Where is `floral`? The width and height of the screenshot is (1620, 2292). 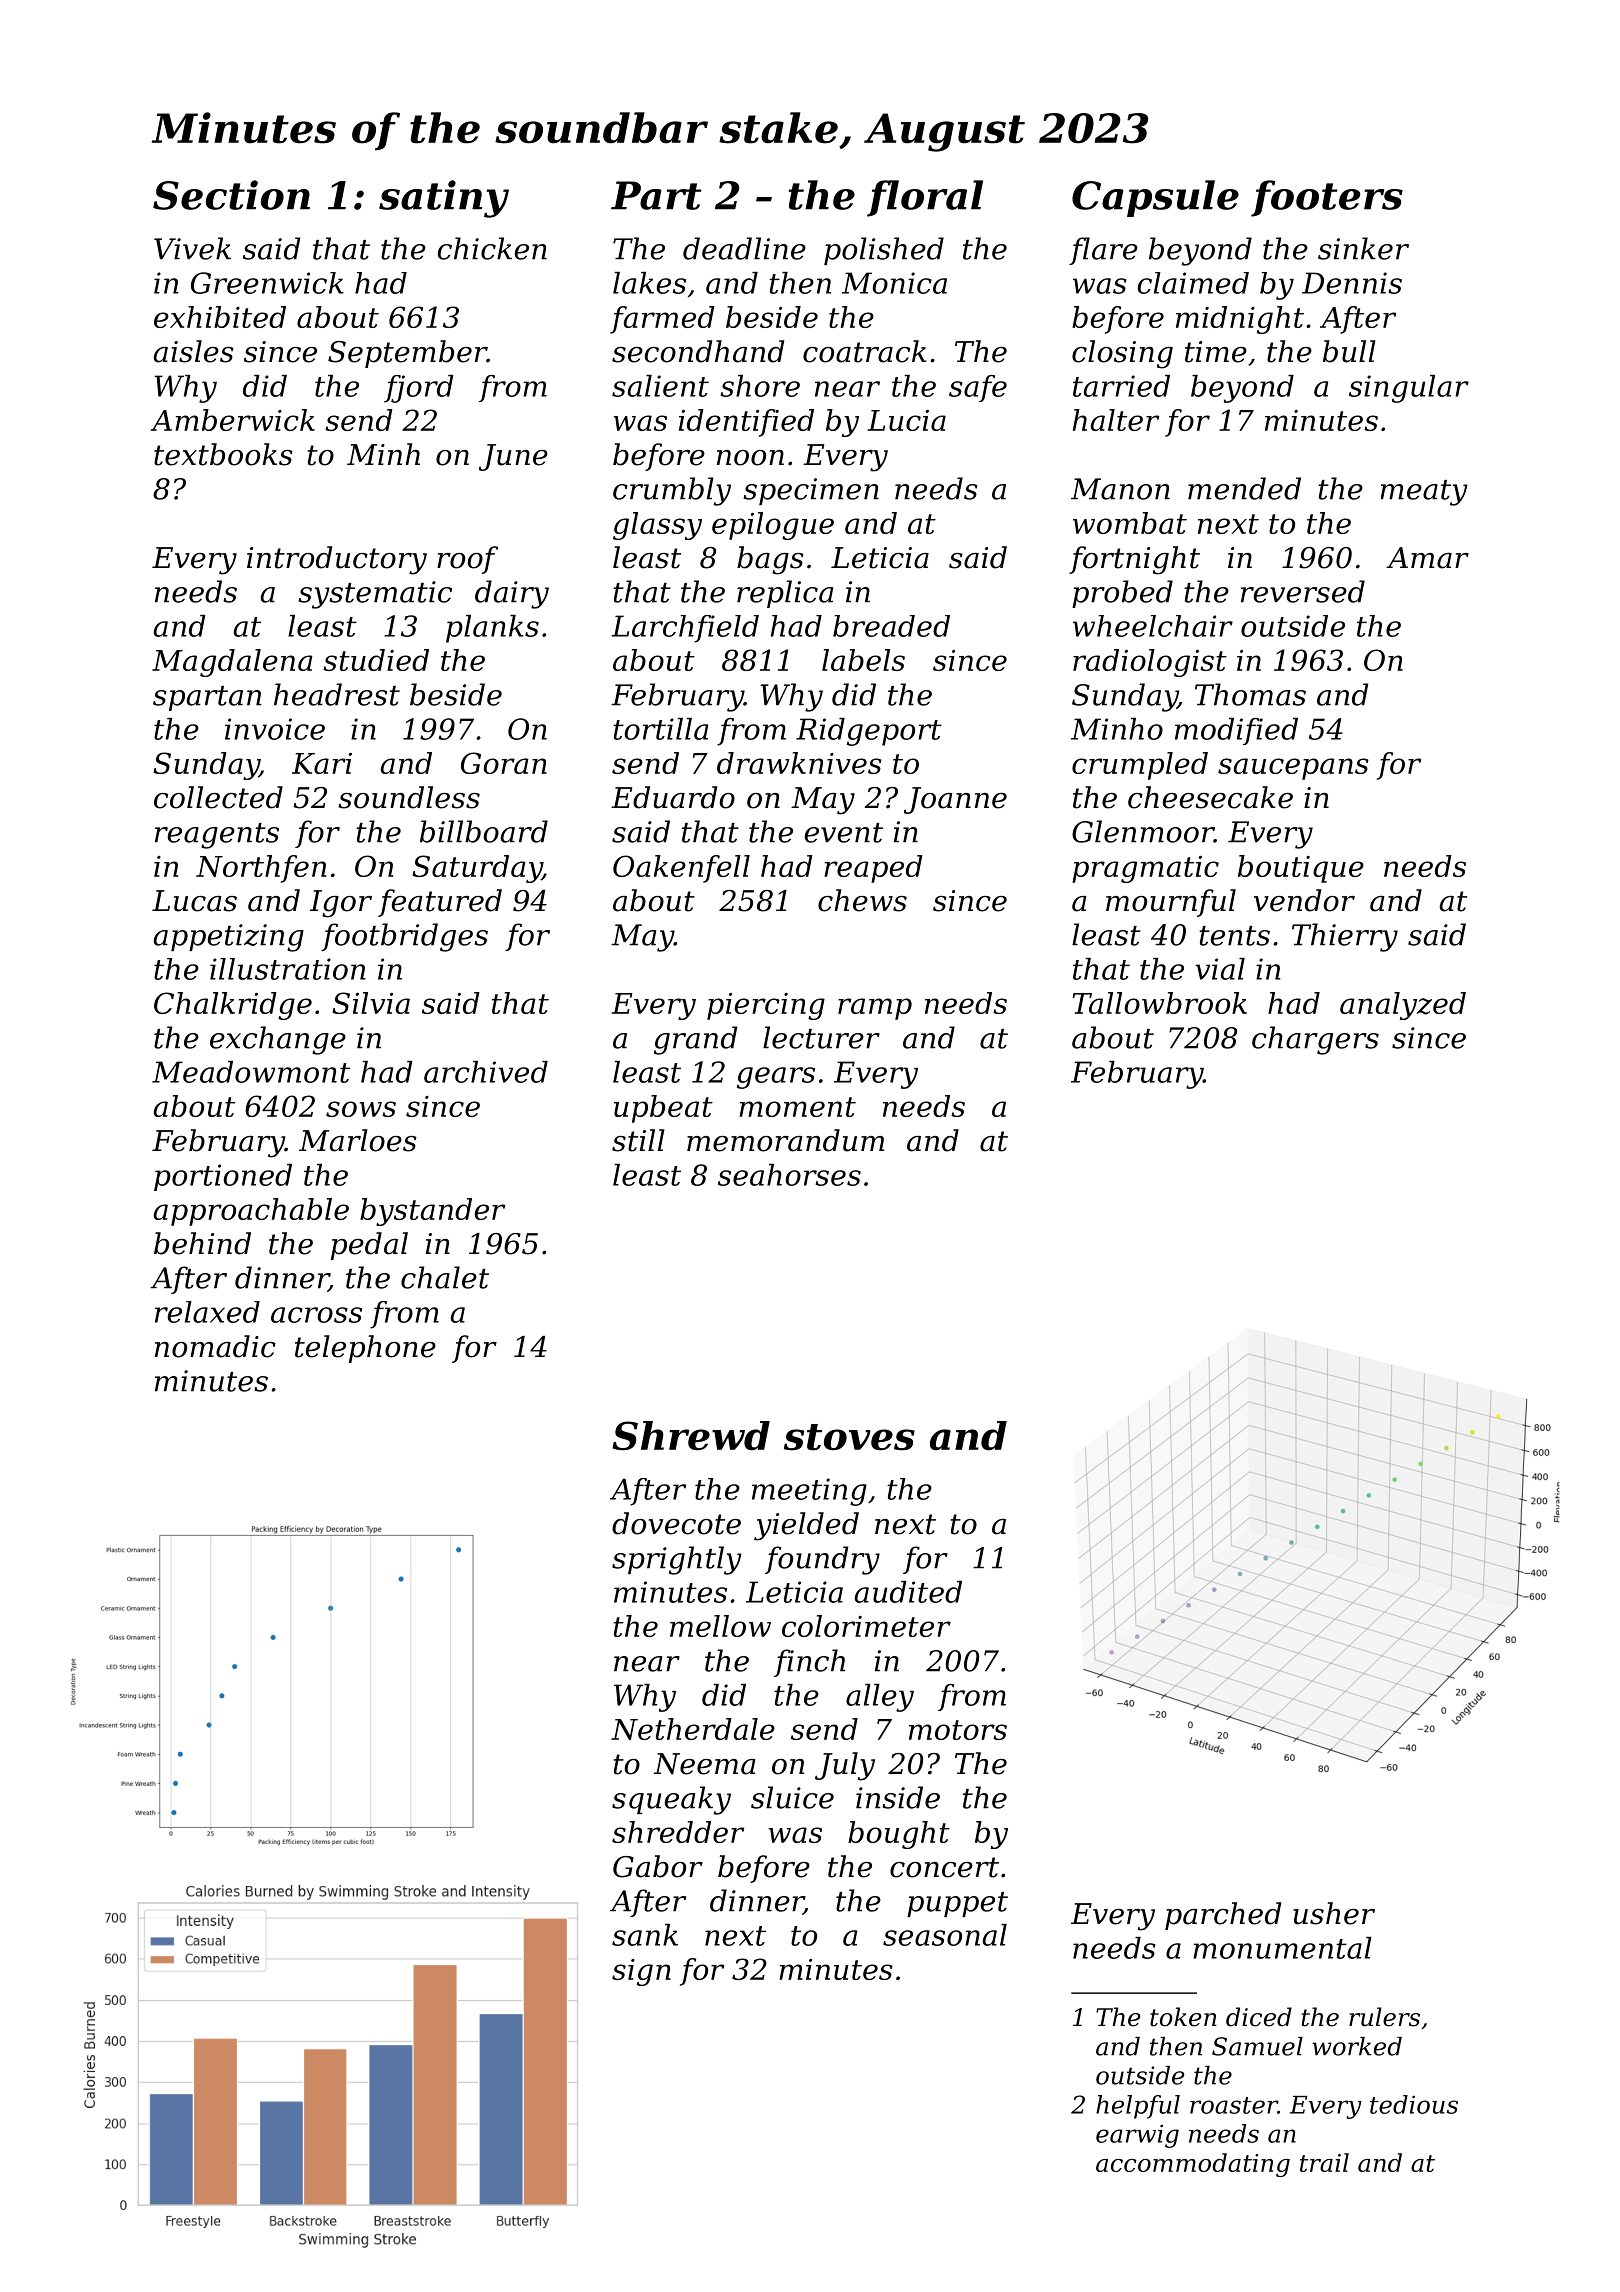 floral is located at coordinates (925, 198).
